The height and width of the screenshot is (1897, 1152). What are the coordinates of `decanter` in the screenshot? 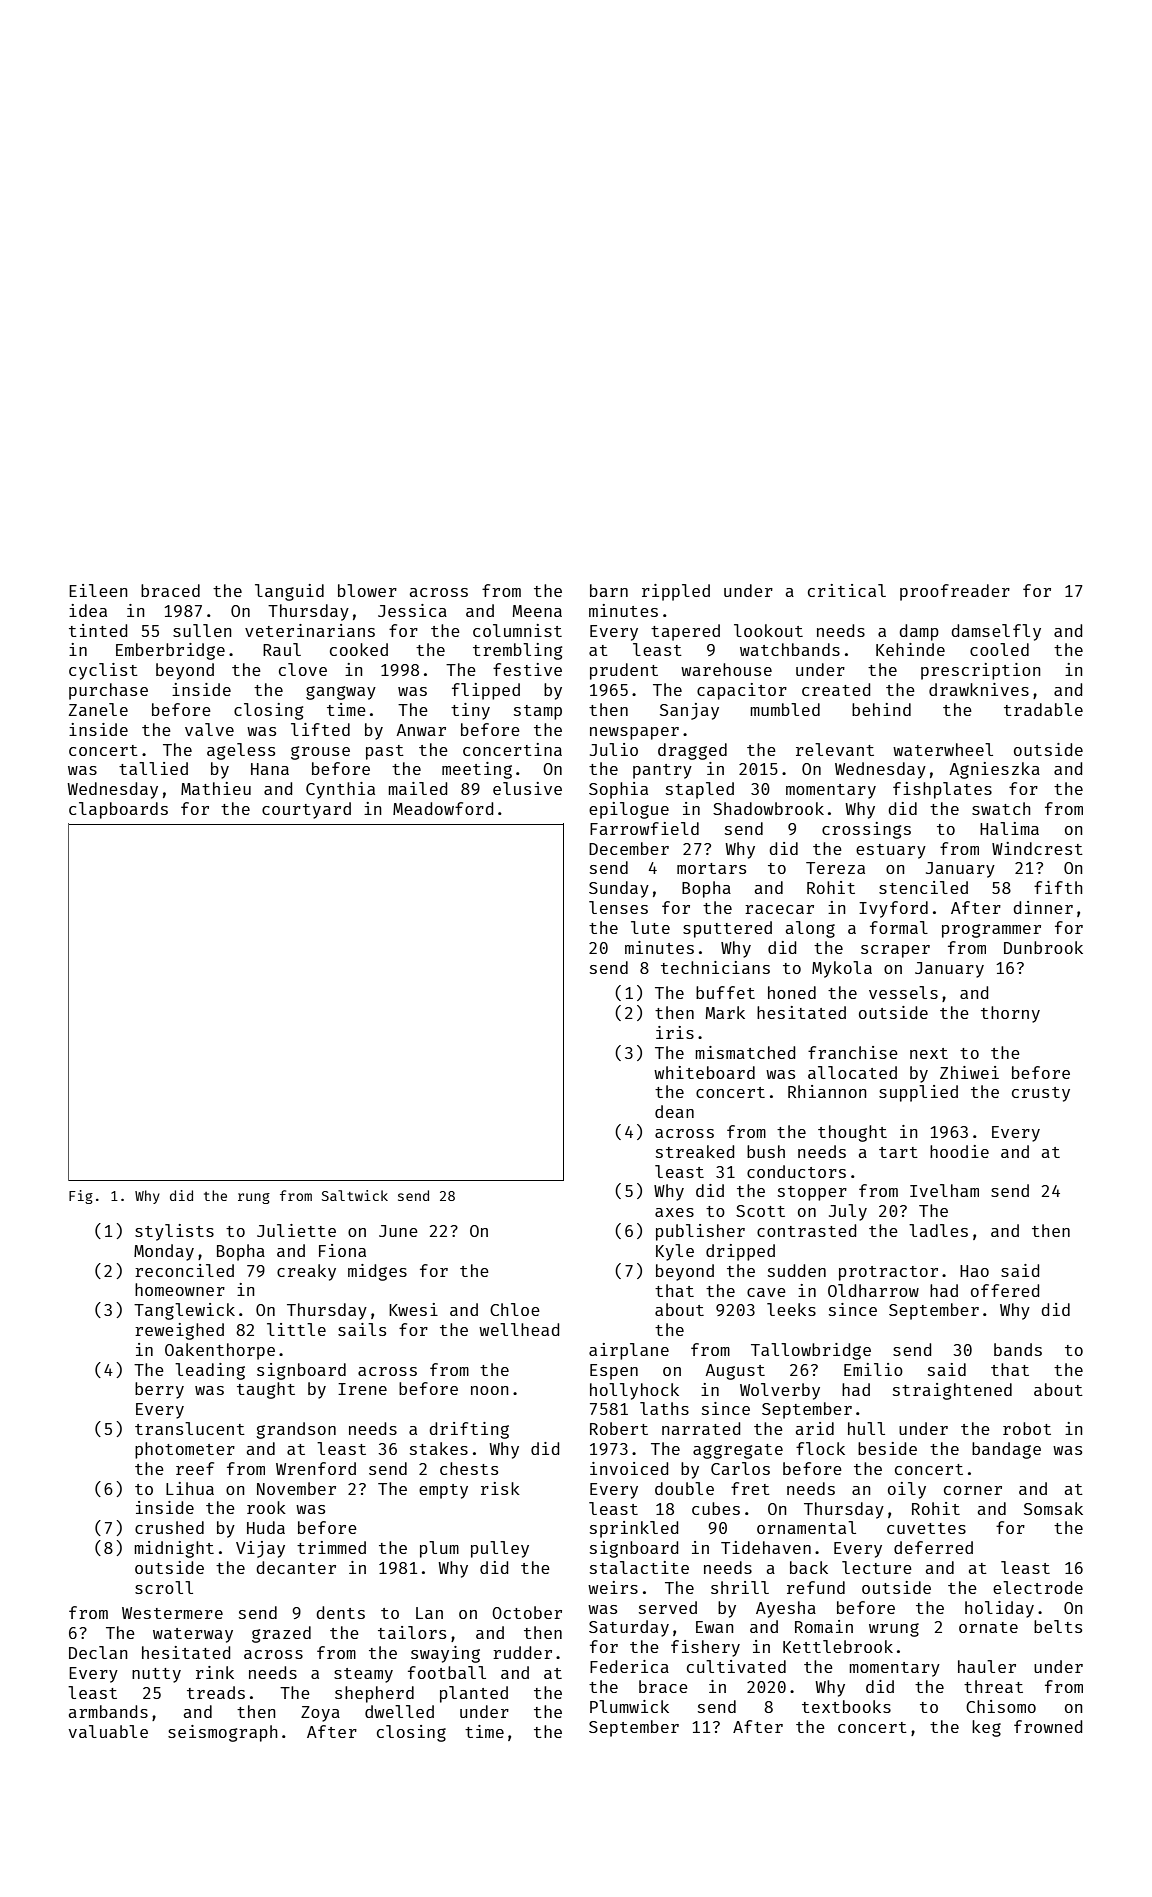 It's located at (296, 1567).
